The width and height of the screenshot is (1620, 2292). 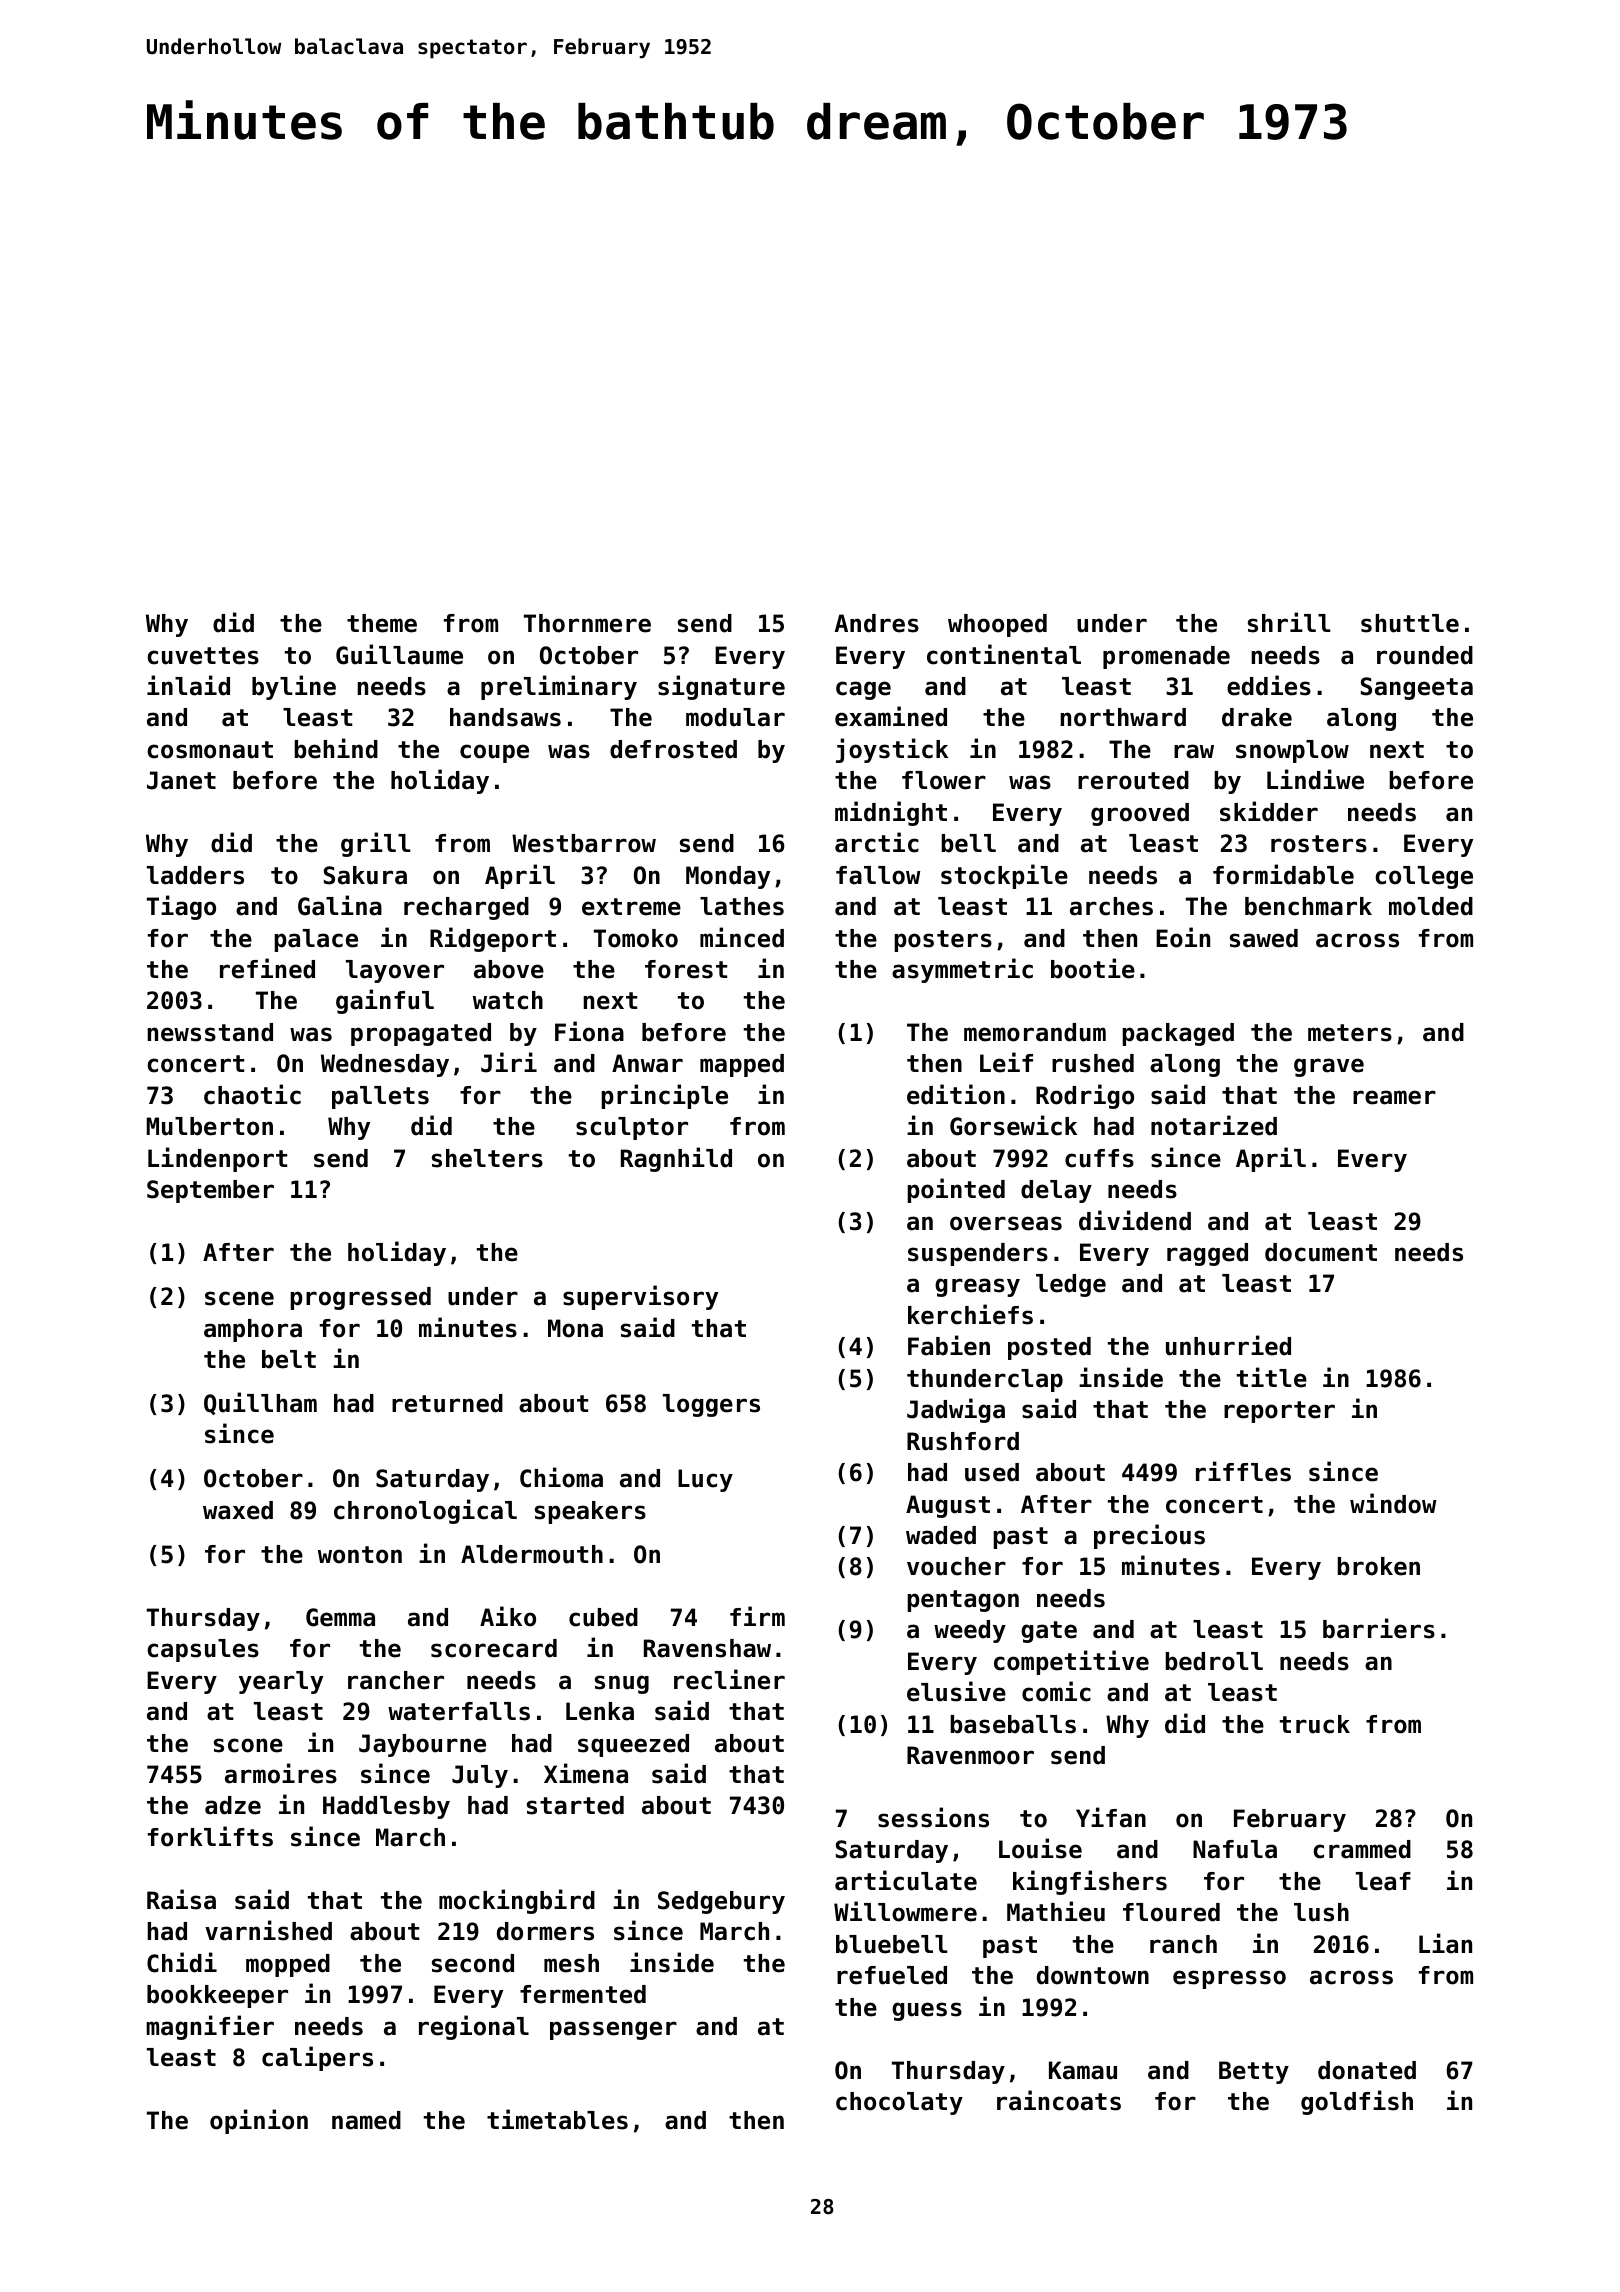 What do you see at coordinates (209, 1126) in the screenshot?
I see `Mulberton` at bounding box center [209, 1126].
